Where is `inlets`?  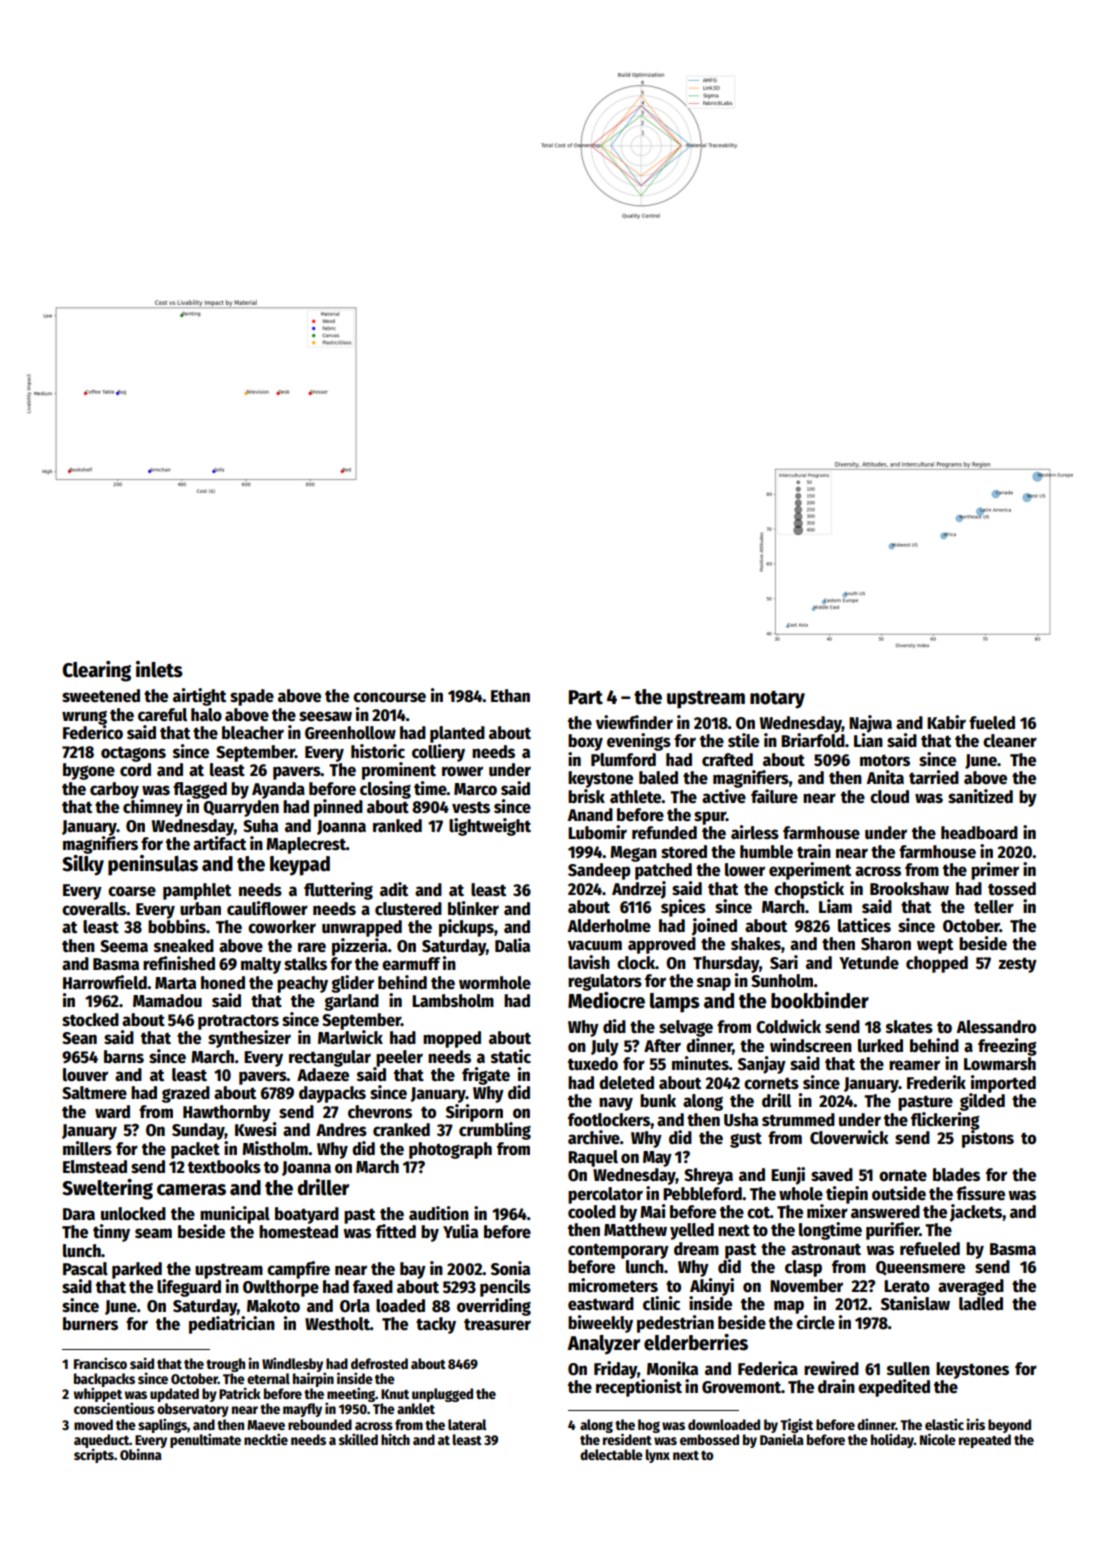
inlets is located at coordinates (159, 669).
